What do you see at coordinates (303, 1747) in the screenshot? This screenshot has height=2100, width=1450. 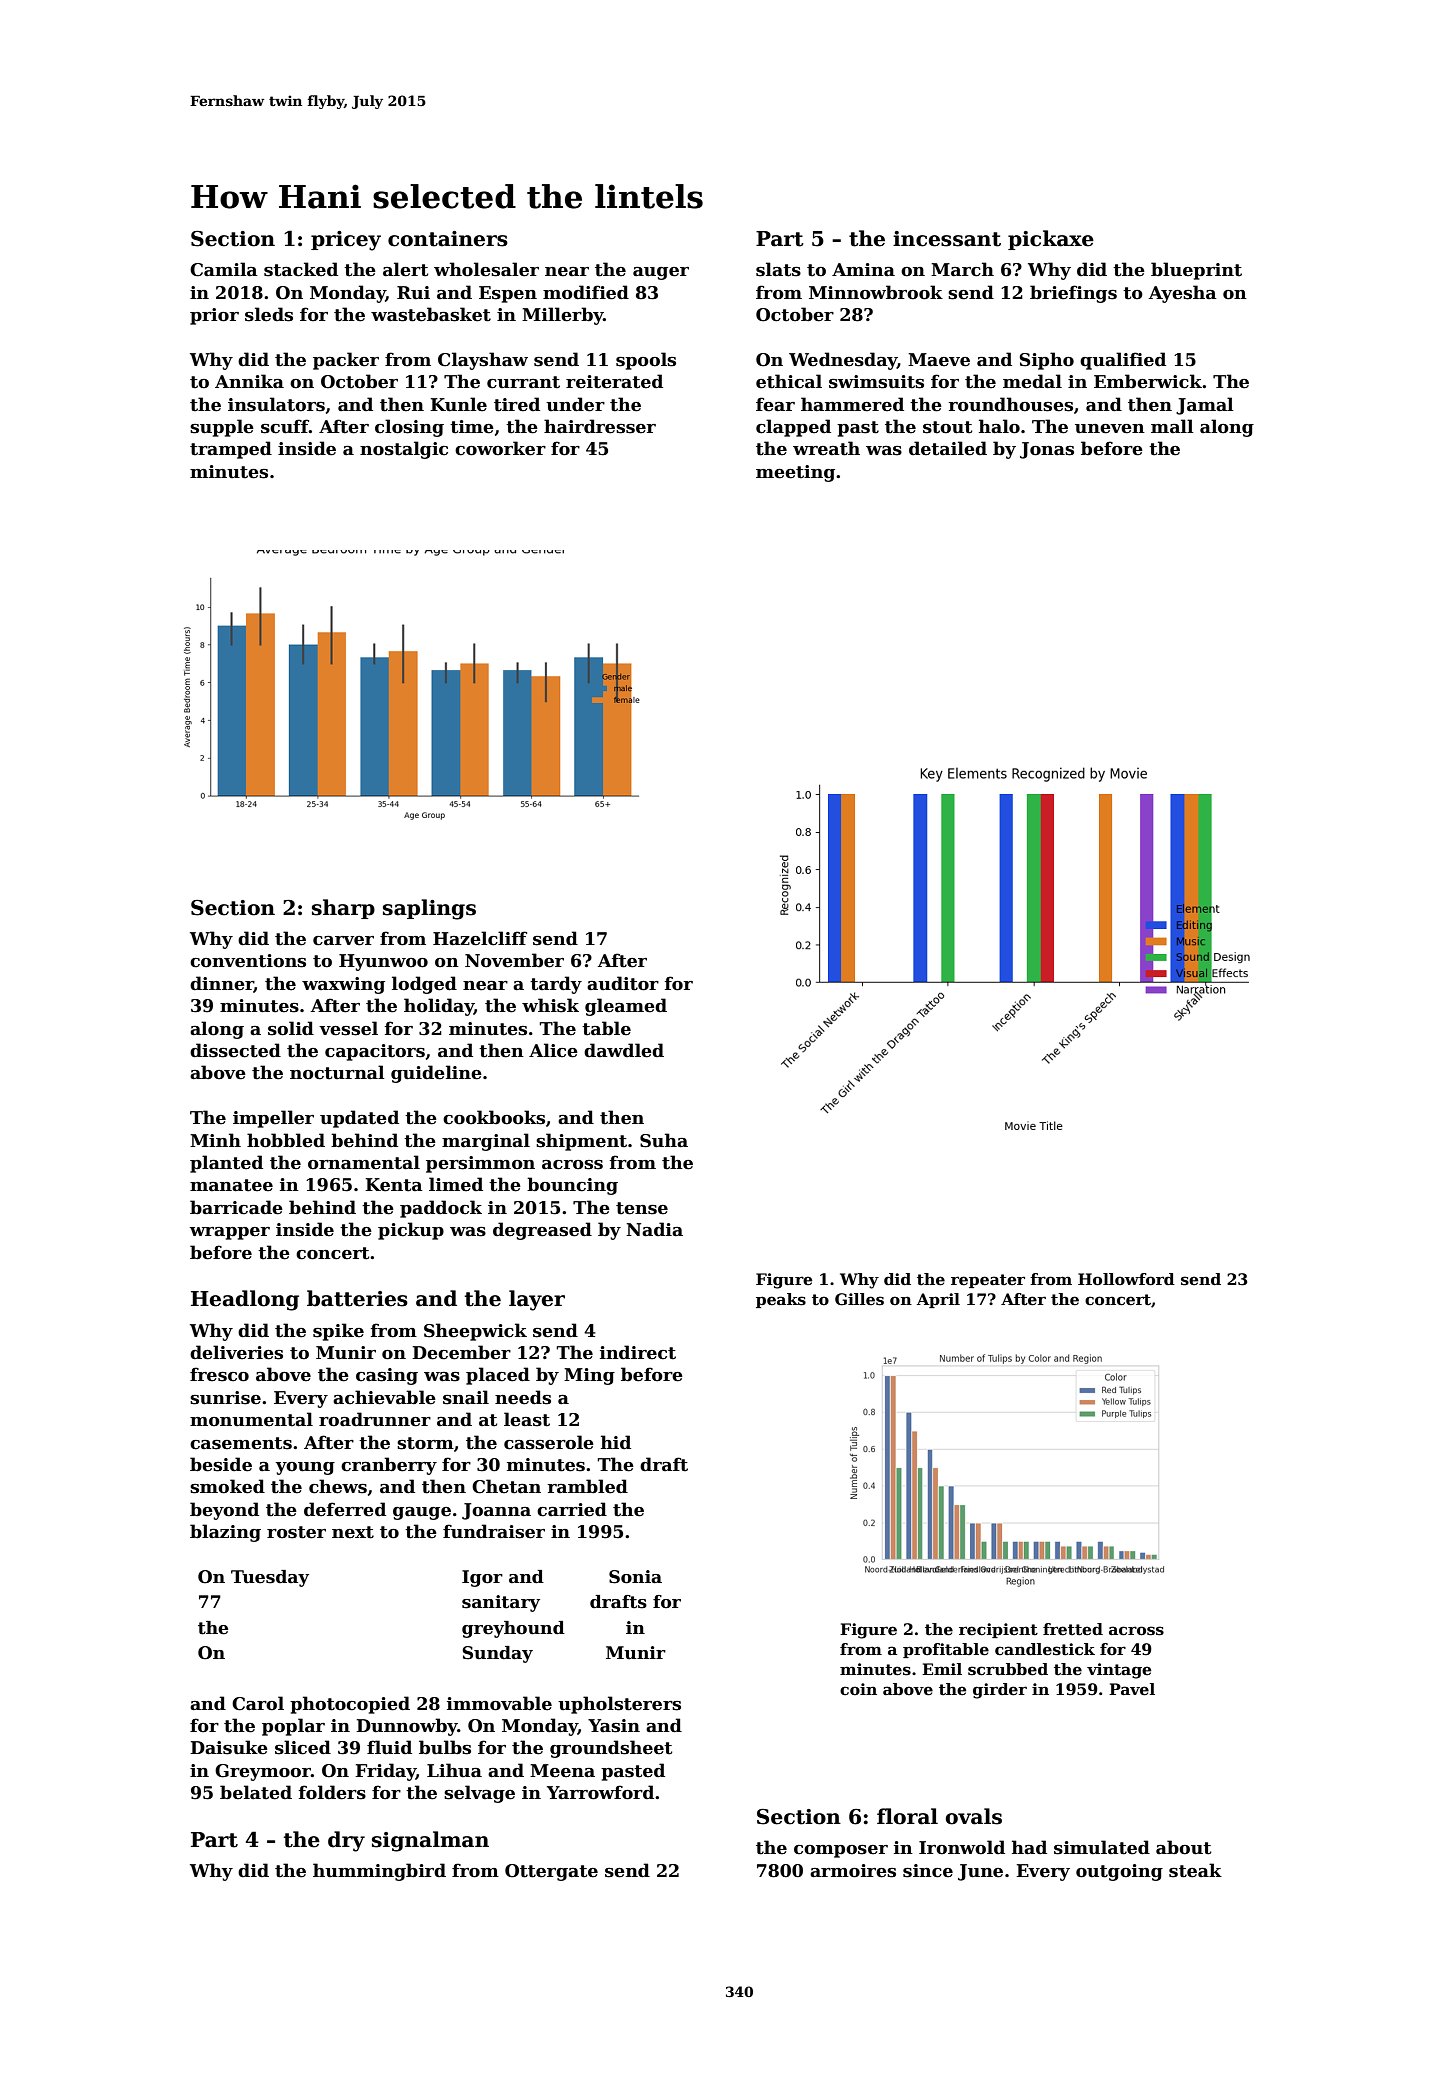 I see `sliced` at bounding box center [303, 1747].
